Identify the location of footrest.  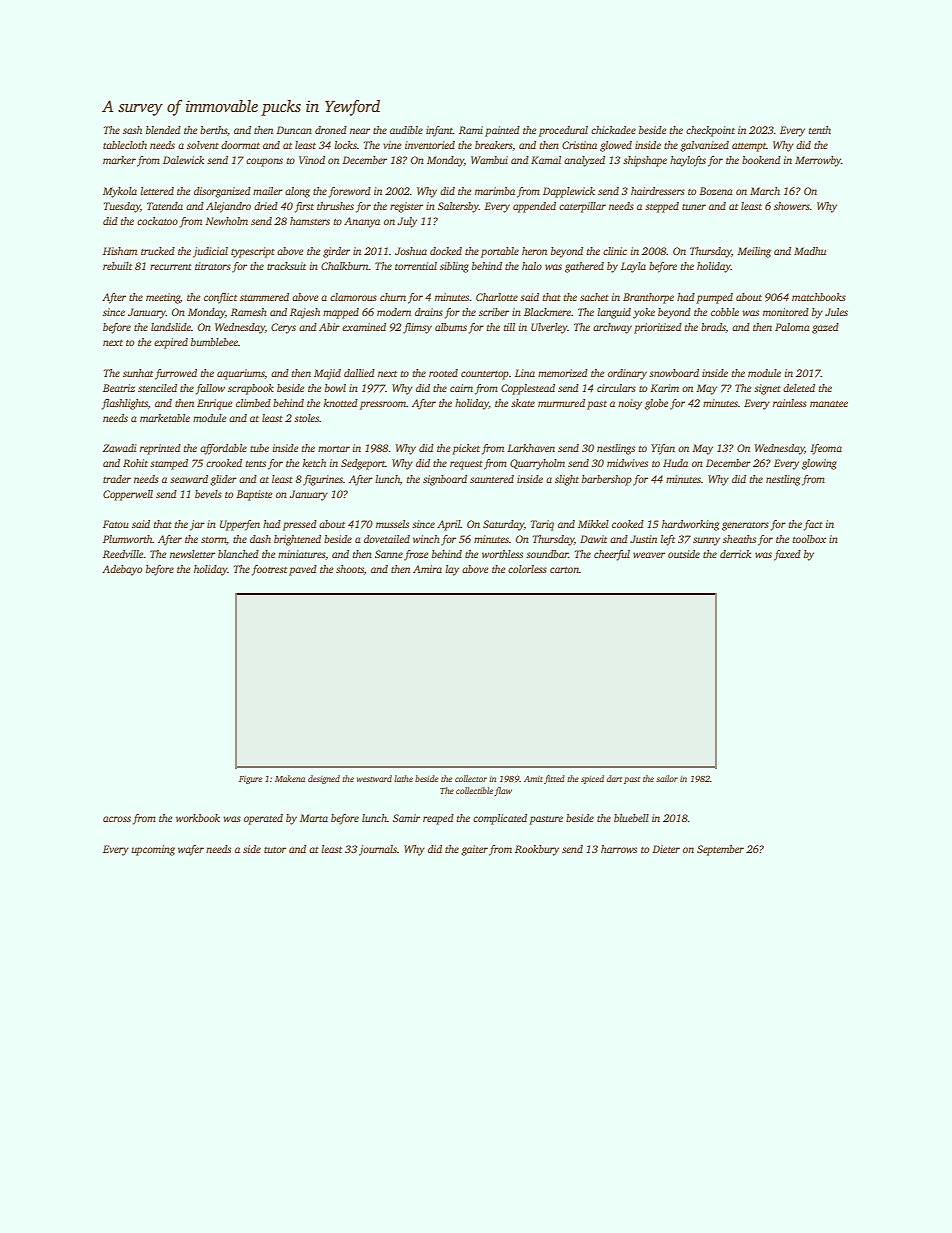
(269, 570).
